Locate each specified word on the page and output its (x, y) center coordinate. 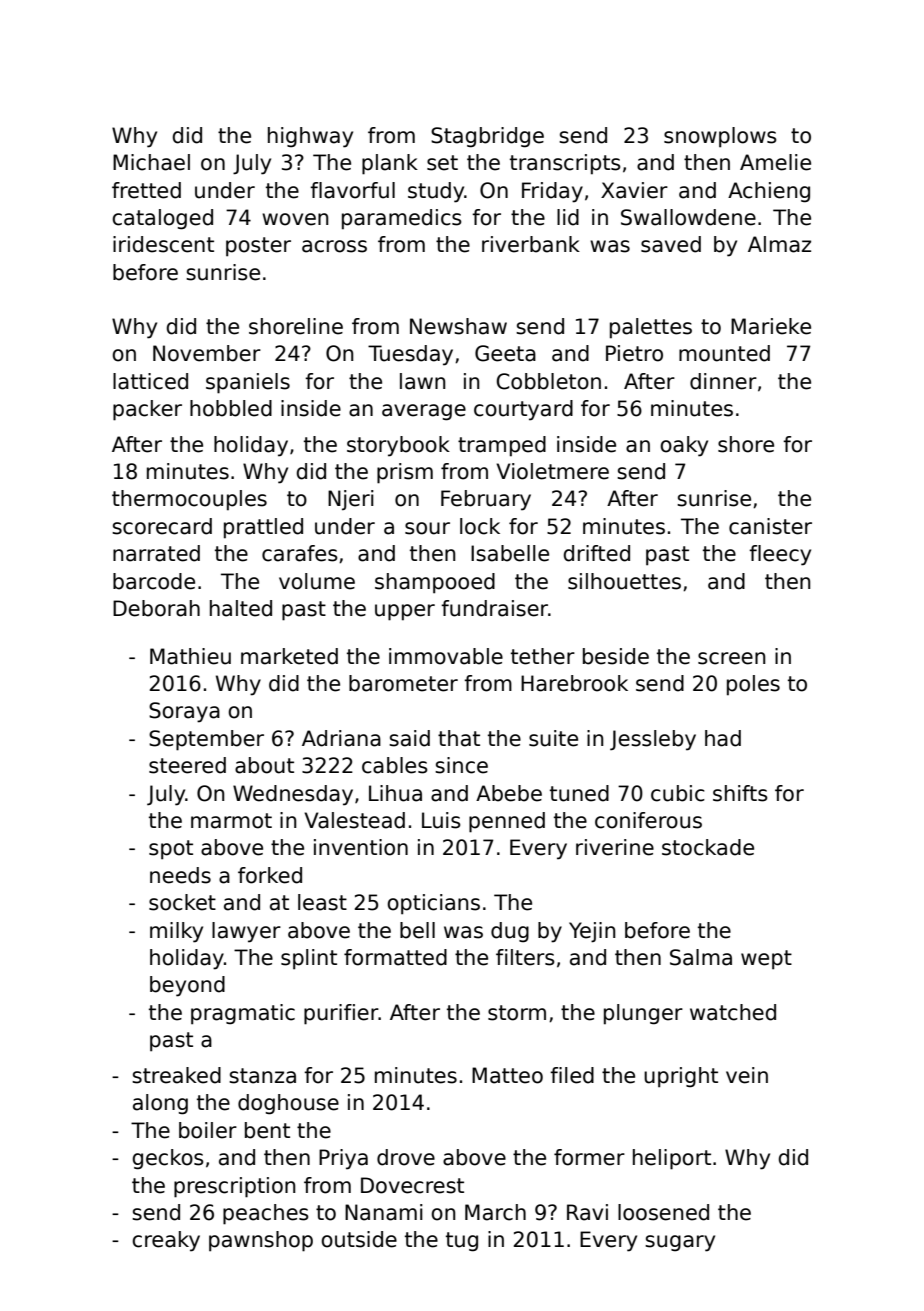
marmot (231, 821)
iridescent (163, 244)
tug (462, 1242)
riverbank (531, 244)
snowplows (720, 137)
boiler (208, 1130)
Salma (701, 957)
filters (525, 957)
